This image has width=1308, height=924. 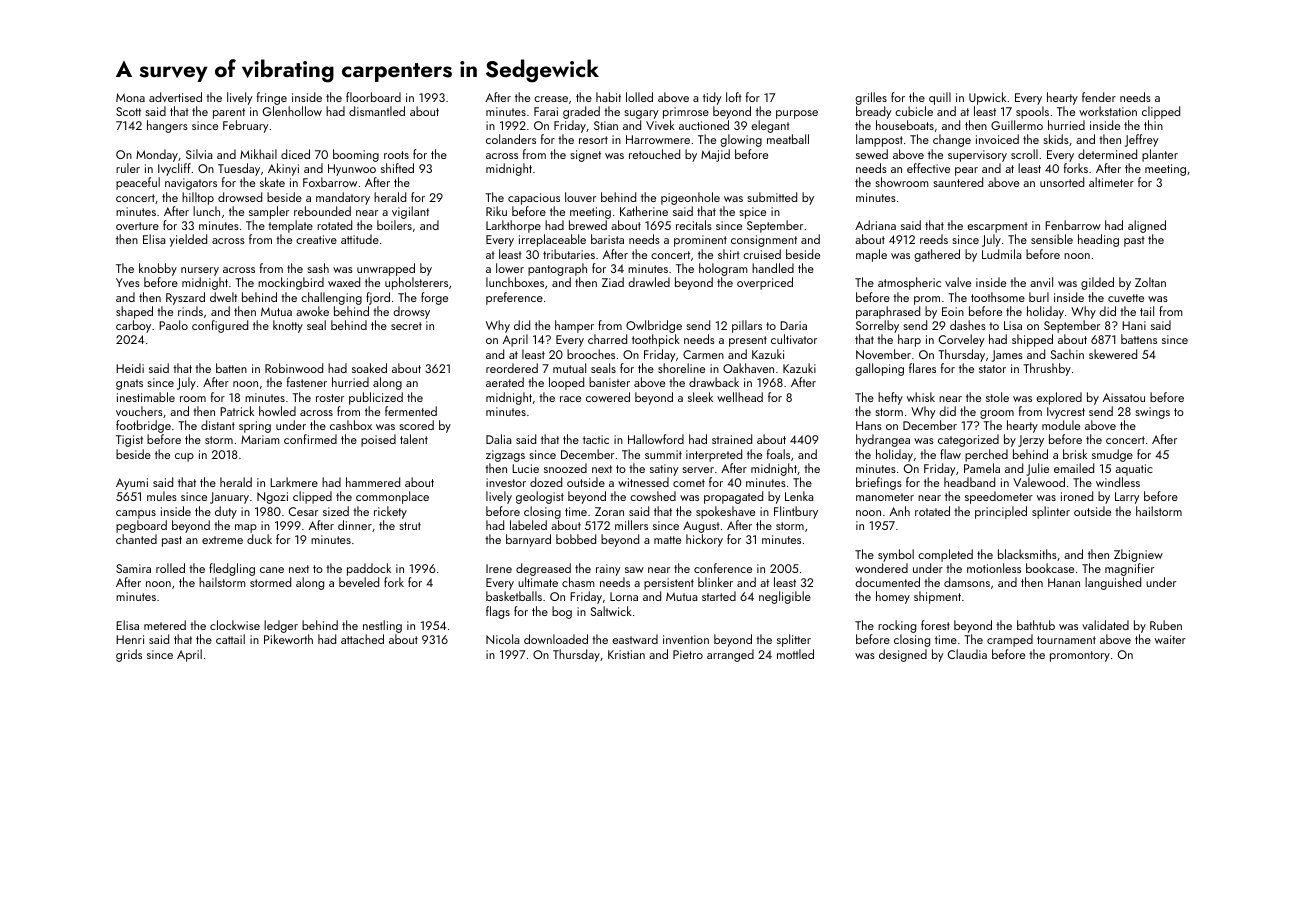 What do you see at coordinates (511, 139) in the image?
I see `colanders` at bounding box center [511, 139].
